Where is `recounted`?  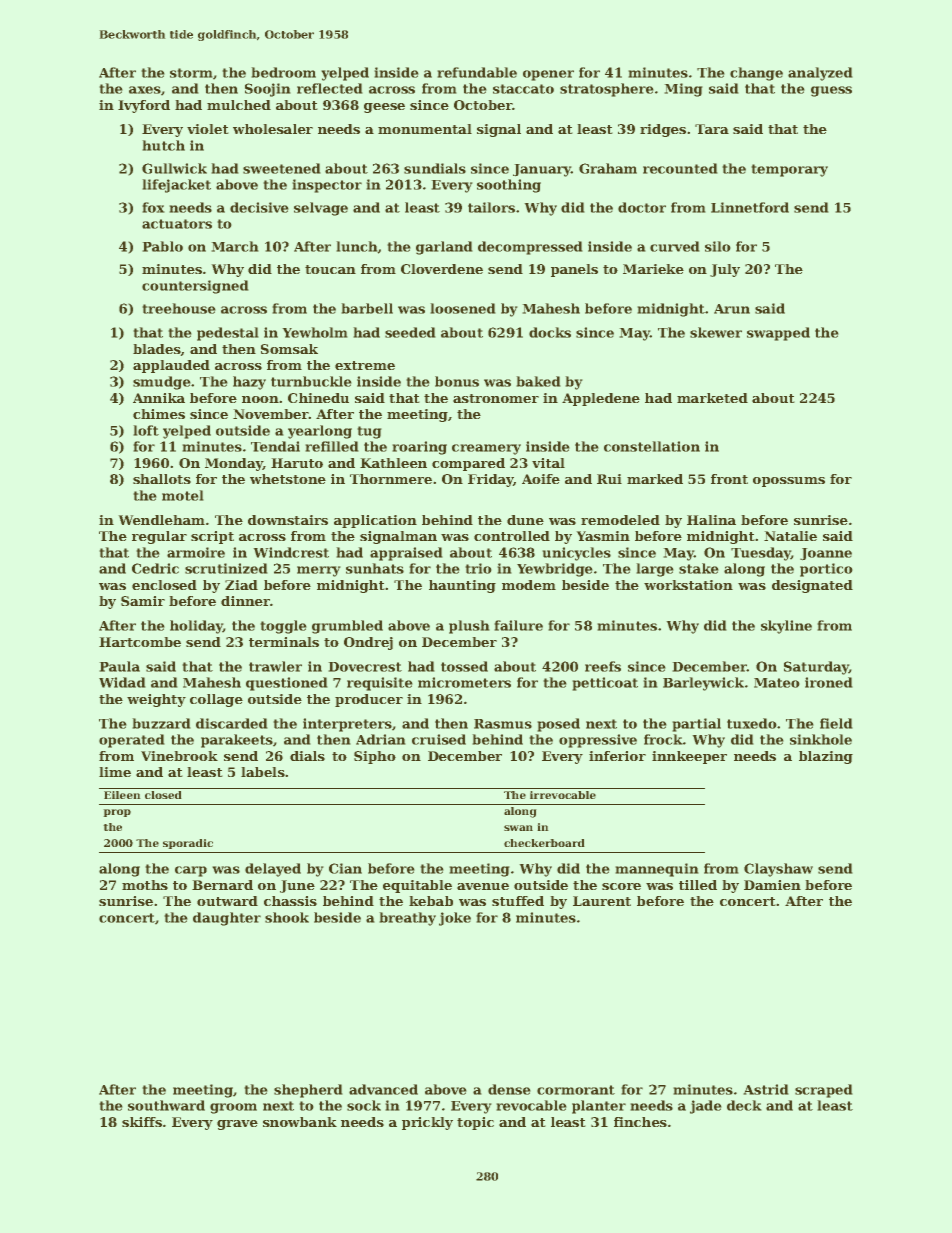 recounted is located at coordinates (680, 168).
